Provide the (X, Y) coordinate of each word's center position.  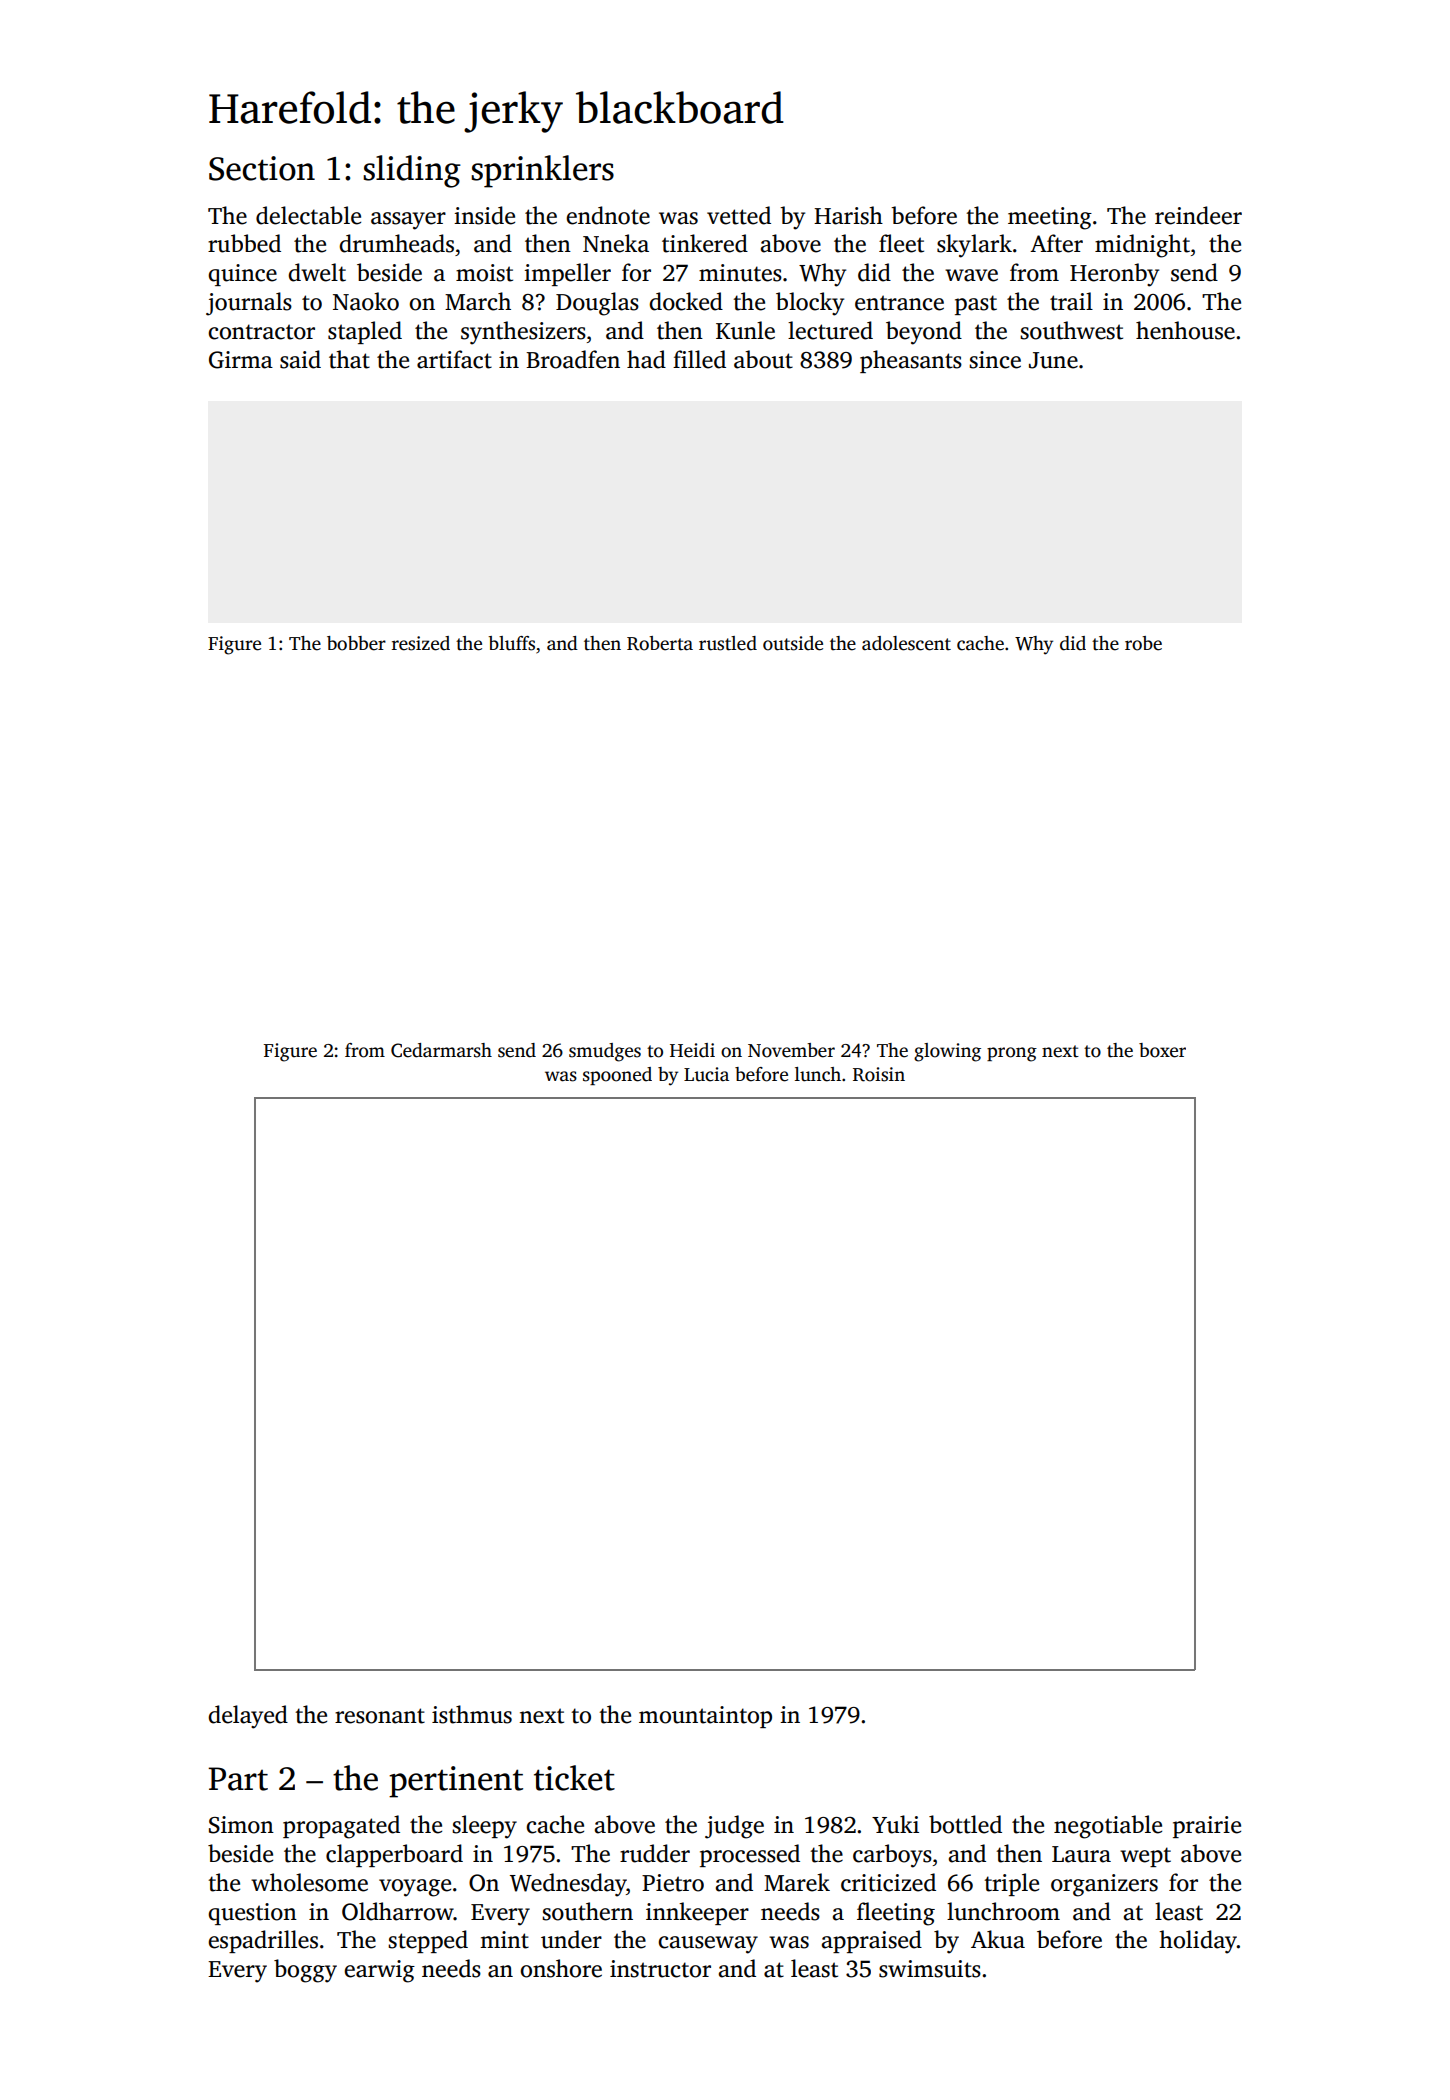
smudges (605, 1052)
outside (793, 643)
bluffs (511, 643)
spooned (617, 1076)
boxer (1162, 1050)
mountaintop (705, 1717)
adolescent (906, 643)
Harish (848, 215)
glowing (947, 1052)
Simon (241, 1825)
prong (1012, 1054)
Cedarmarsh (441, 1050)
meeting (1050, 218)
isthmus (472, 1714)
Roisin (879, 1074)
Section (262, 168)
